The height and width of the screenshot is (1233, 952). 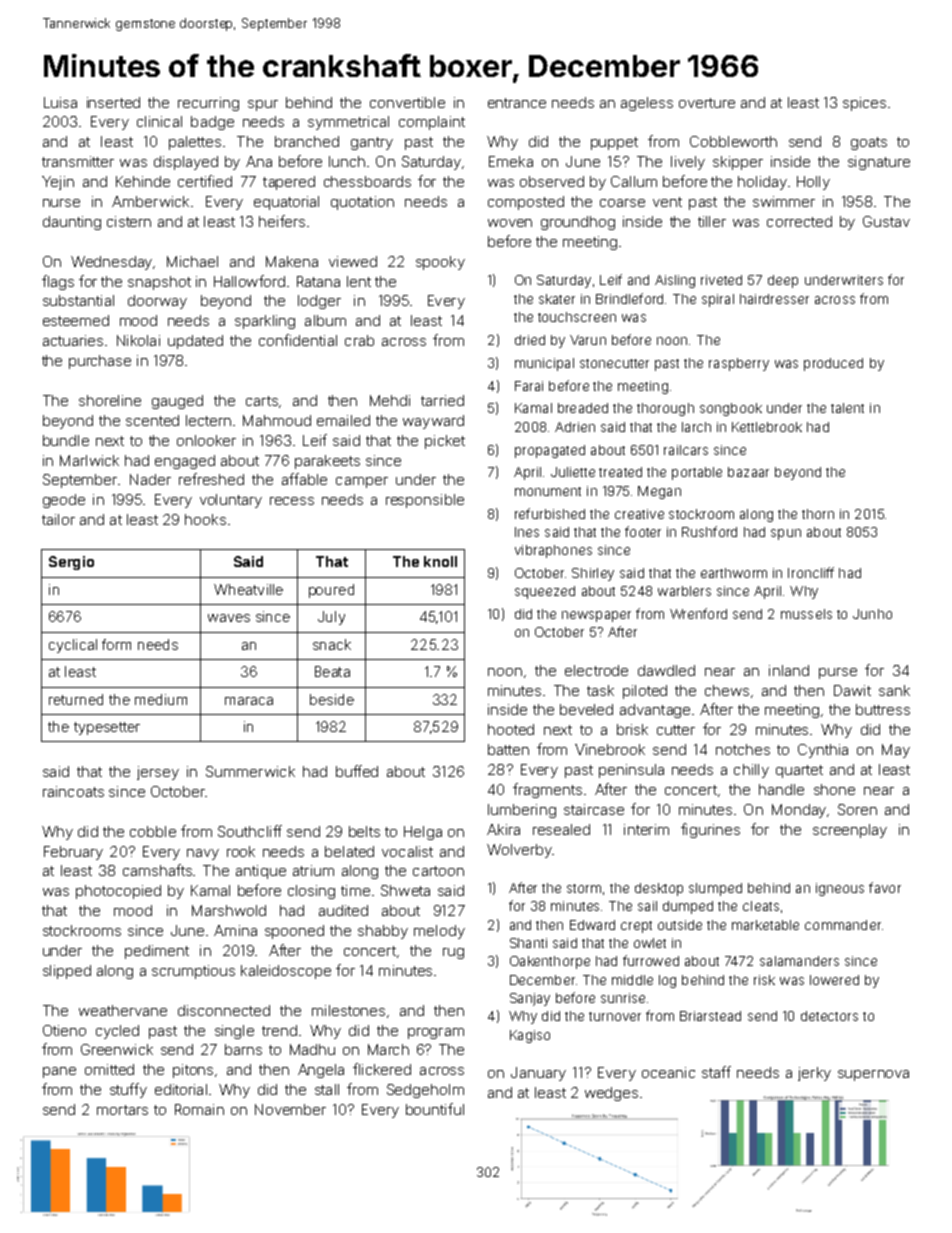 I want to click on cyclical, so click(x=73, y=646).
